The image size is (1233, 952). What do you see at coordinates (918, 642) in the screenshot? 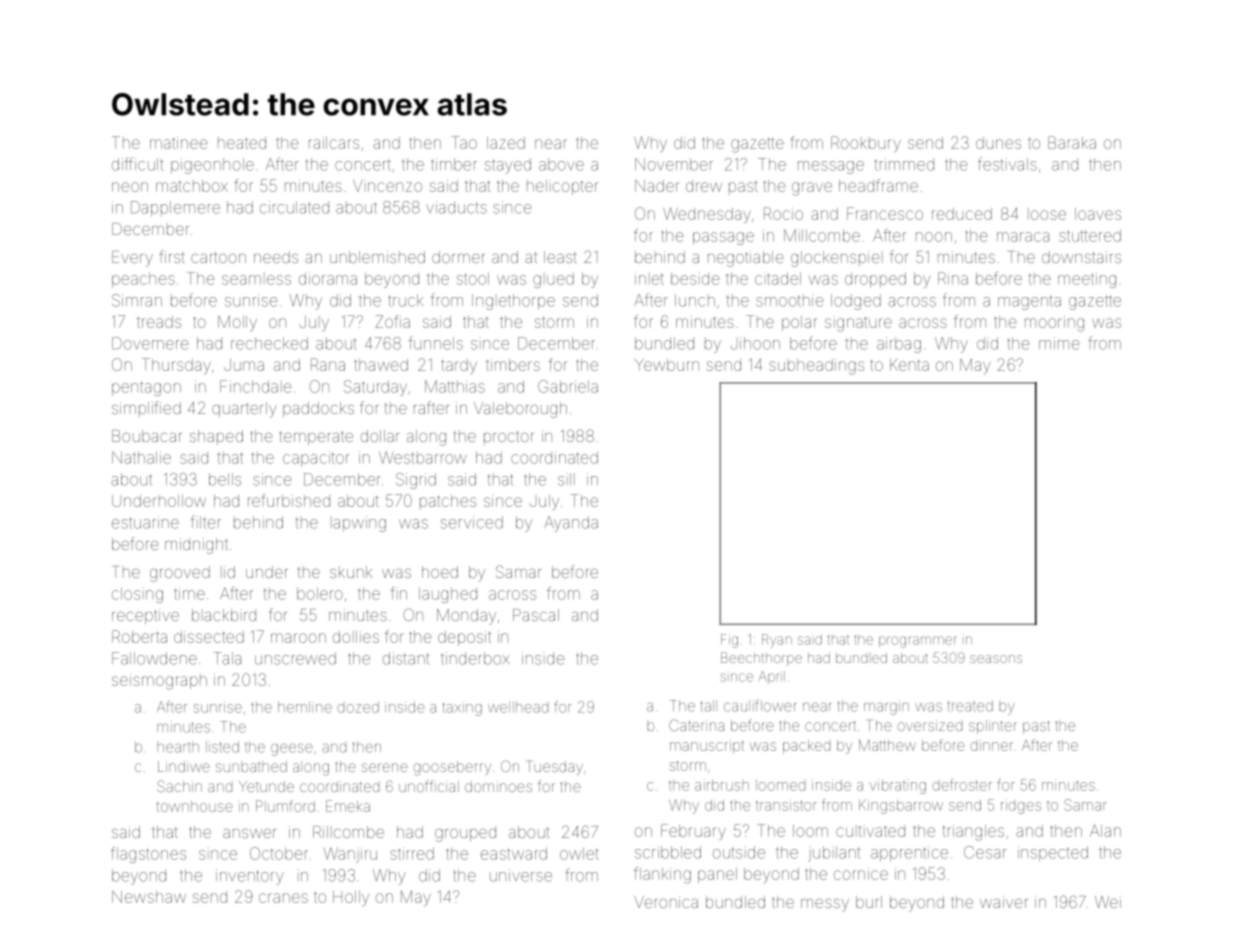
I see `programmer` at bounding box center [918, 642].
